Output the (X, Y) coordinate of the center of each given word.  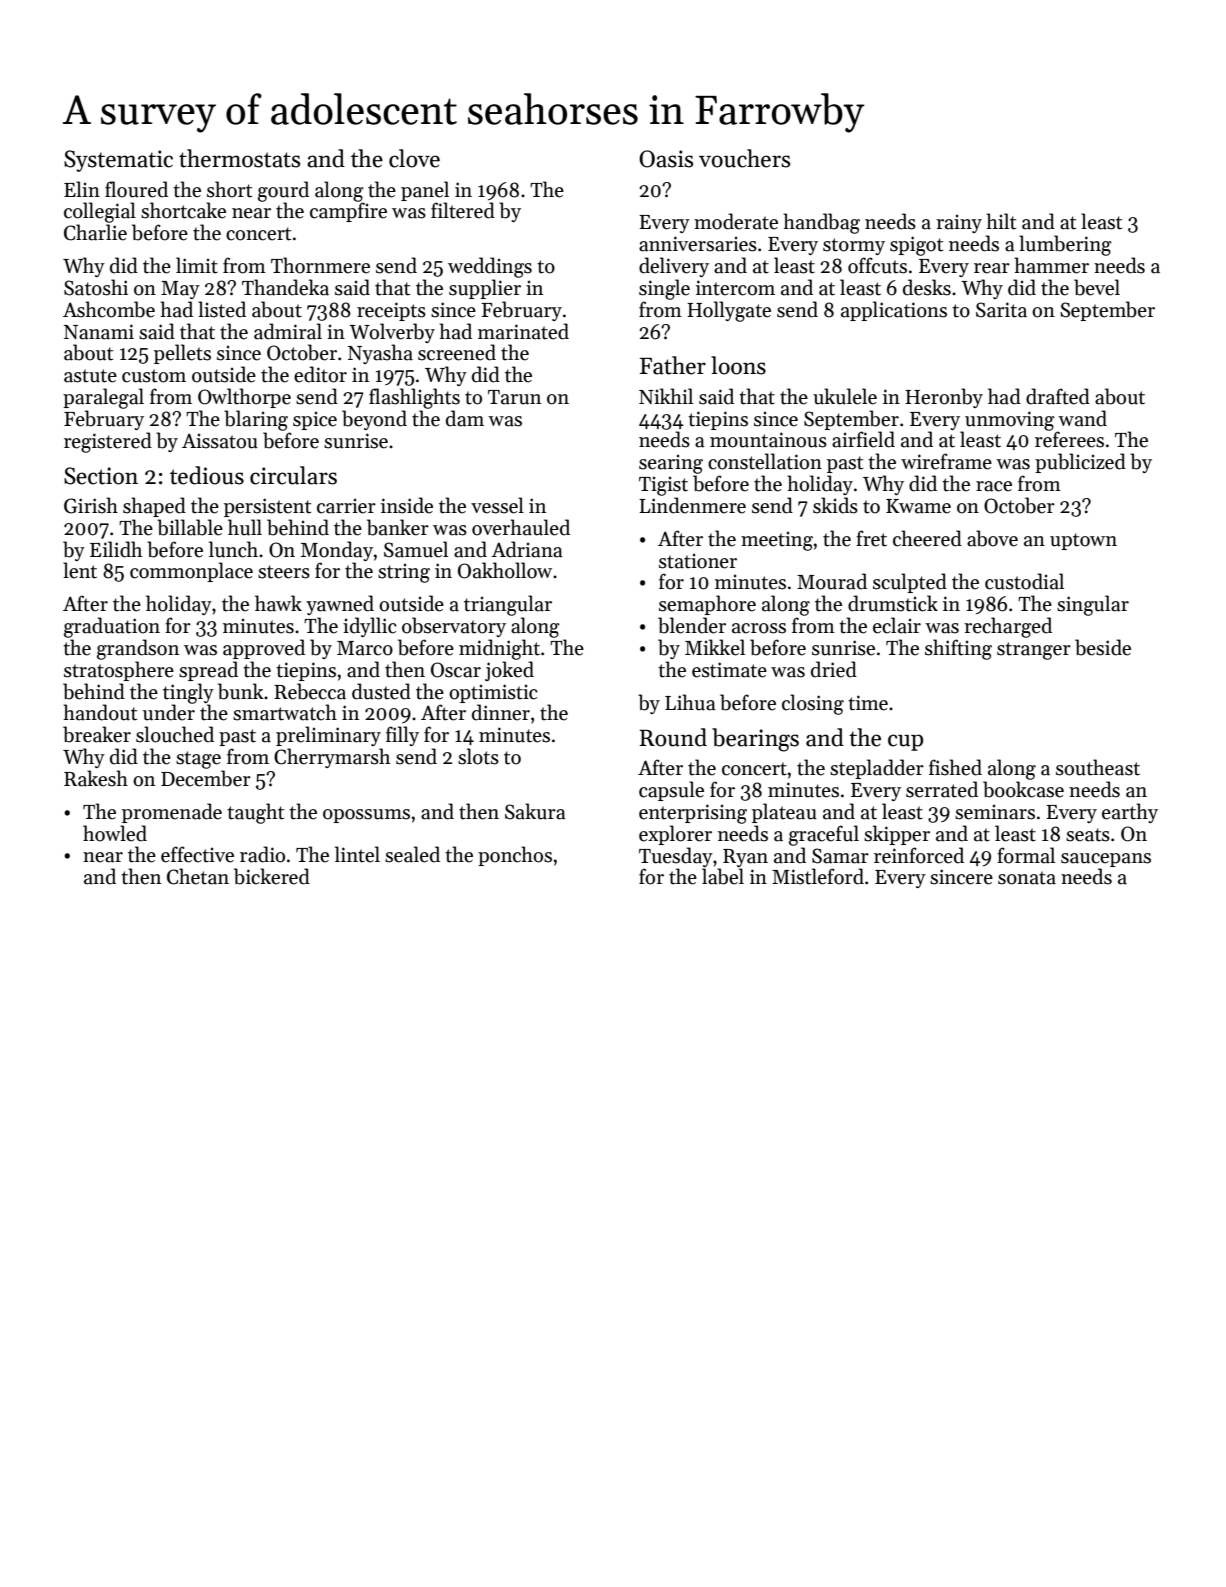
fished (955, 767)
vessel (497, 505)
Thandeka (285, 287)
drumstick (893, 603)
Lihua (690, 702)
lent (80, 570)
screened (457, 352)
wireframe (946, 461)
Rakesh (96, 778)
